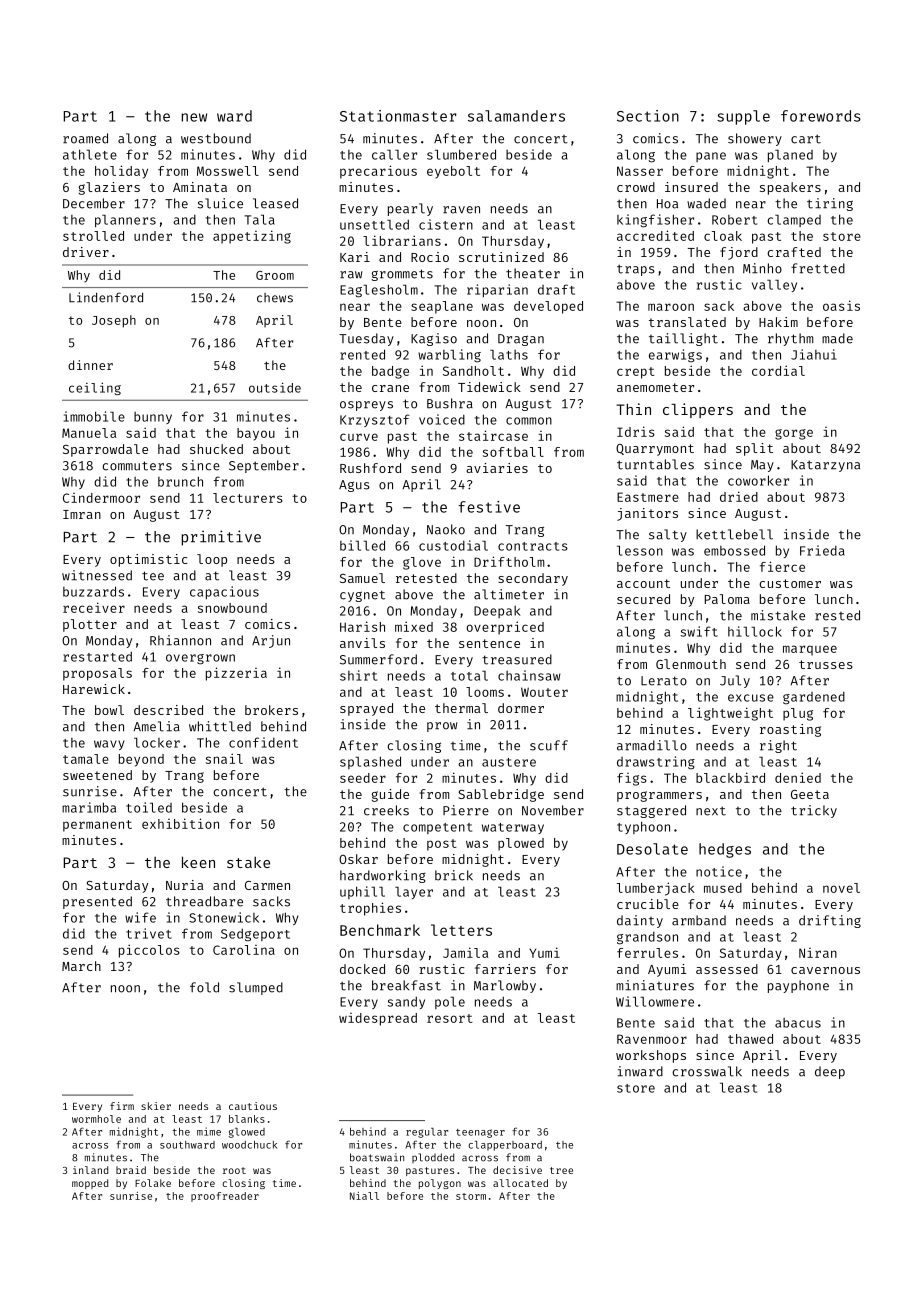 This page has height=1308, width=924. I want to click on Niall, so click(364, 1196).
